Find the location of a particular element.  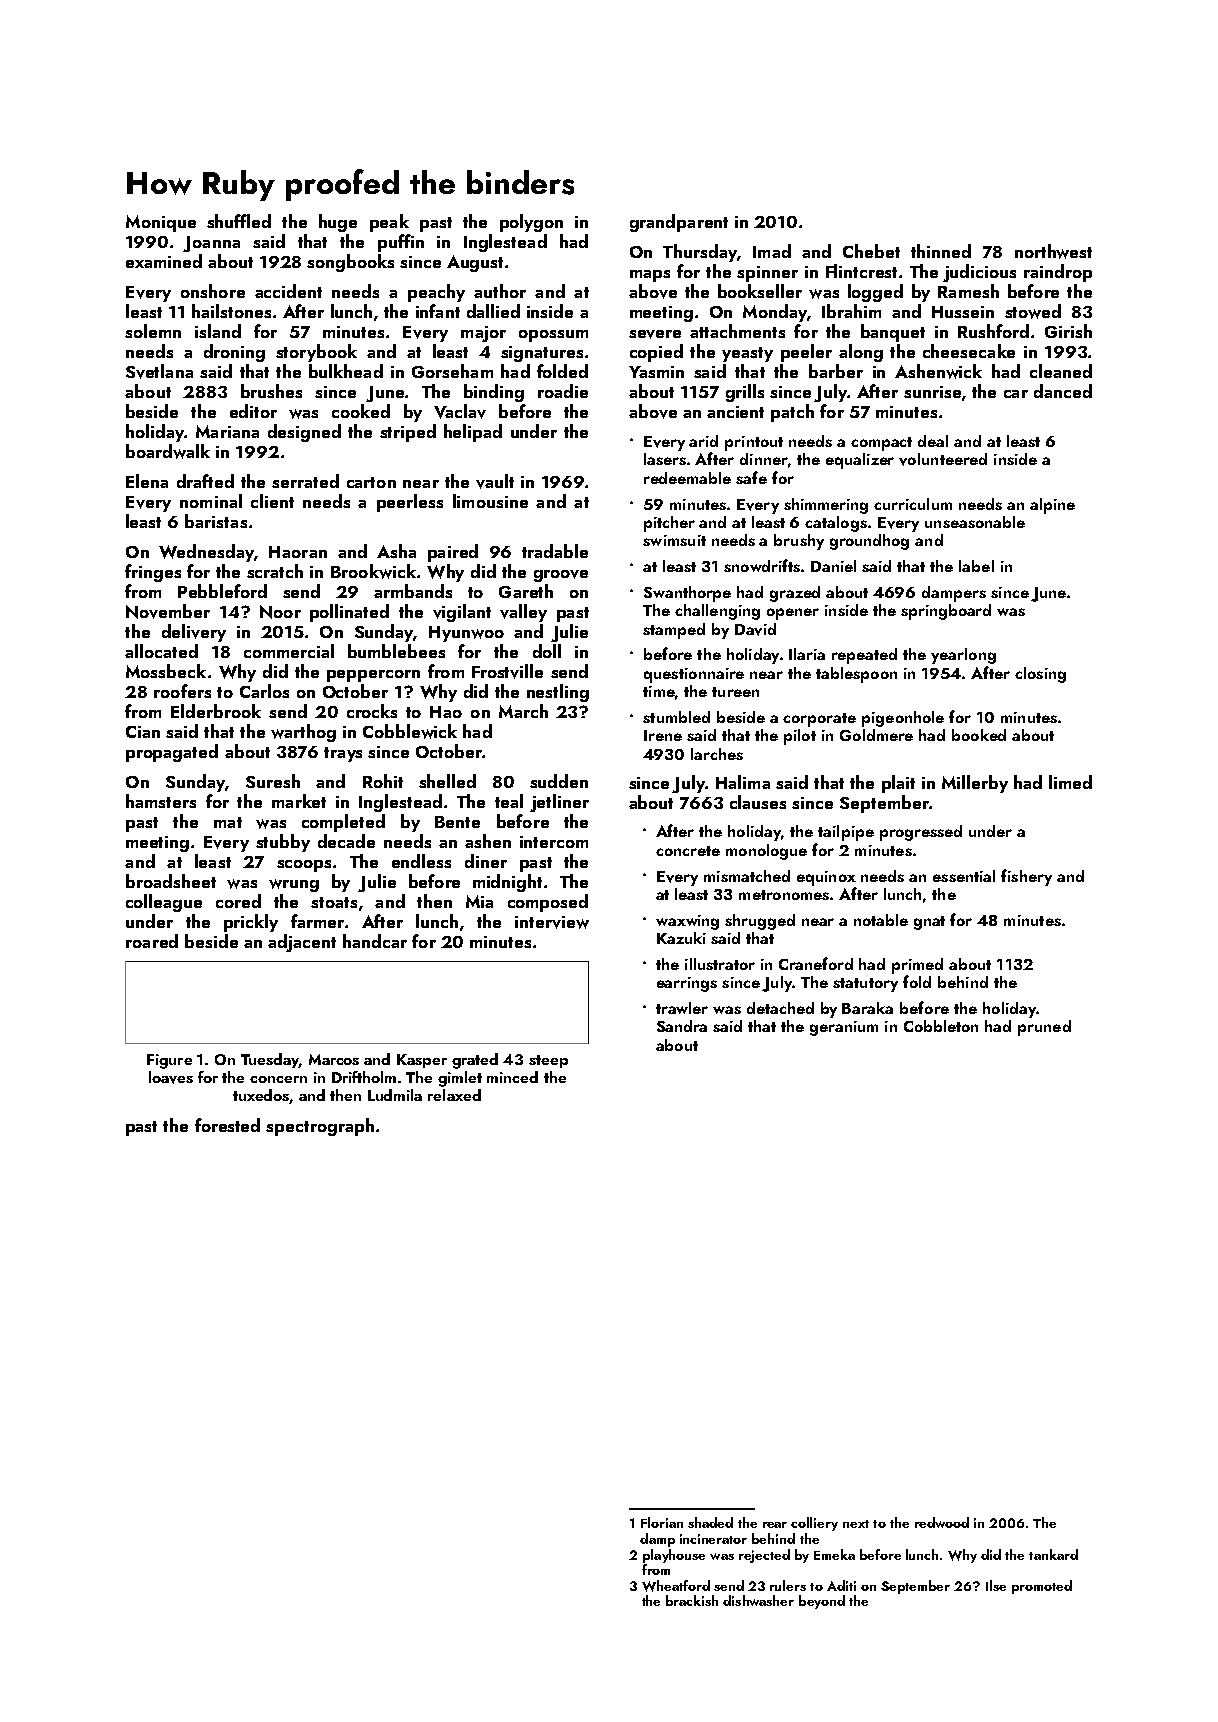

Goldmere is located at coordinates (876, 735).
